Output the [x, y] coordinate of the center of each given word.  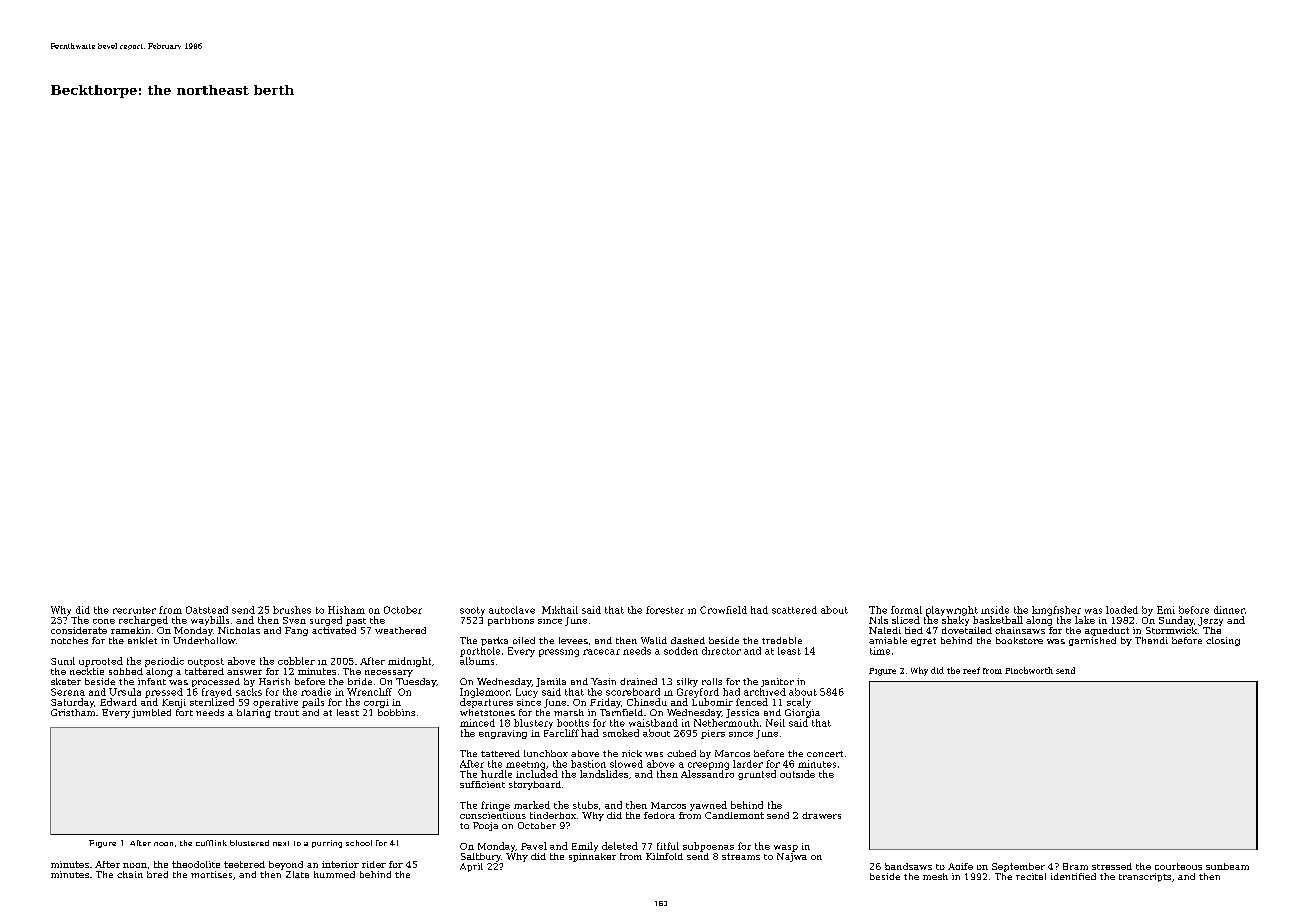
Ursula [125, 692]
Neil [775, 723]
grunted [757, 775]
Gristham [73, 712]
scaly [799, 703]
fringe [495, 806]
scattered [794, 610]
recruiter [134, 610]
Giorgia [802, 713]
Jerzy [1210, 621]
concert [825, 754]
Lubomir [712, 702]
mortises [211, 874]
